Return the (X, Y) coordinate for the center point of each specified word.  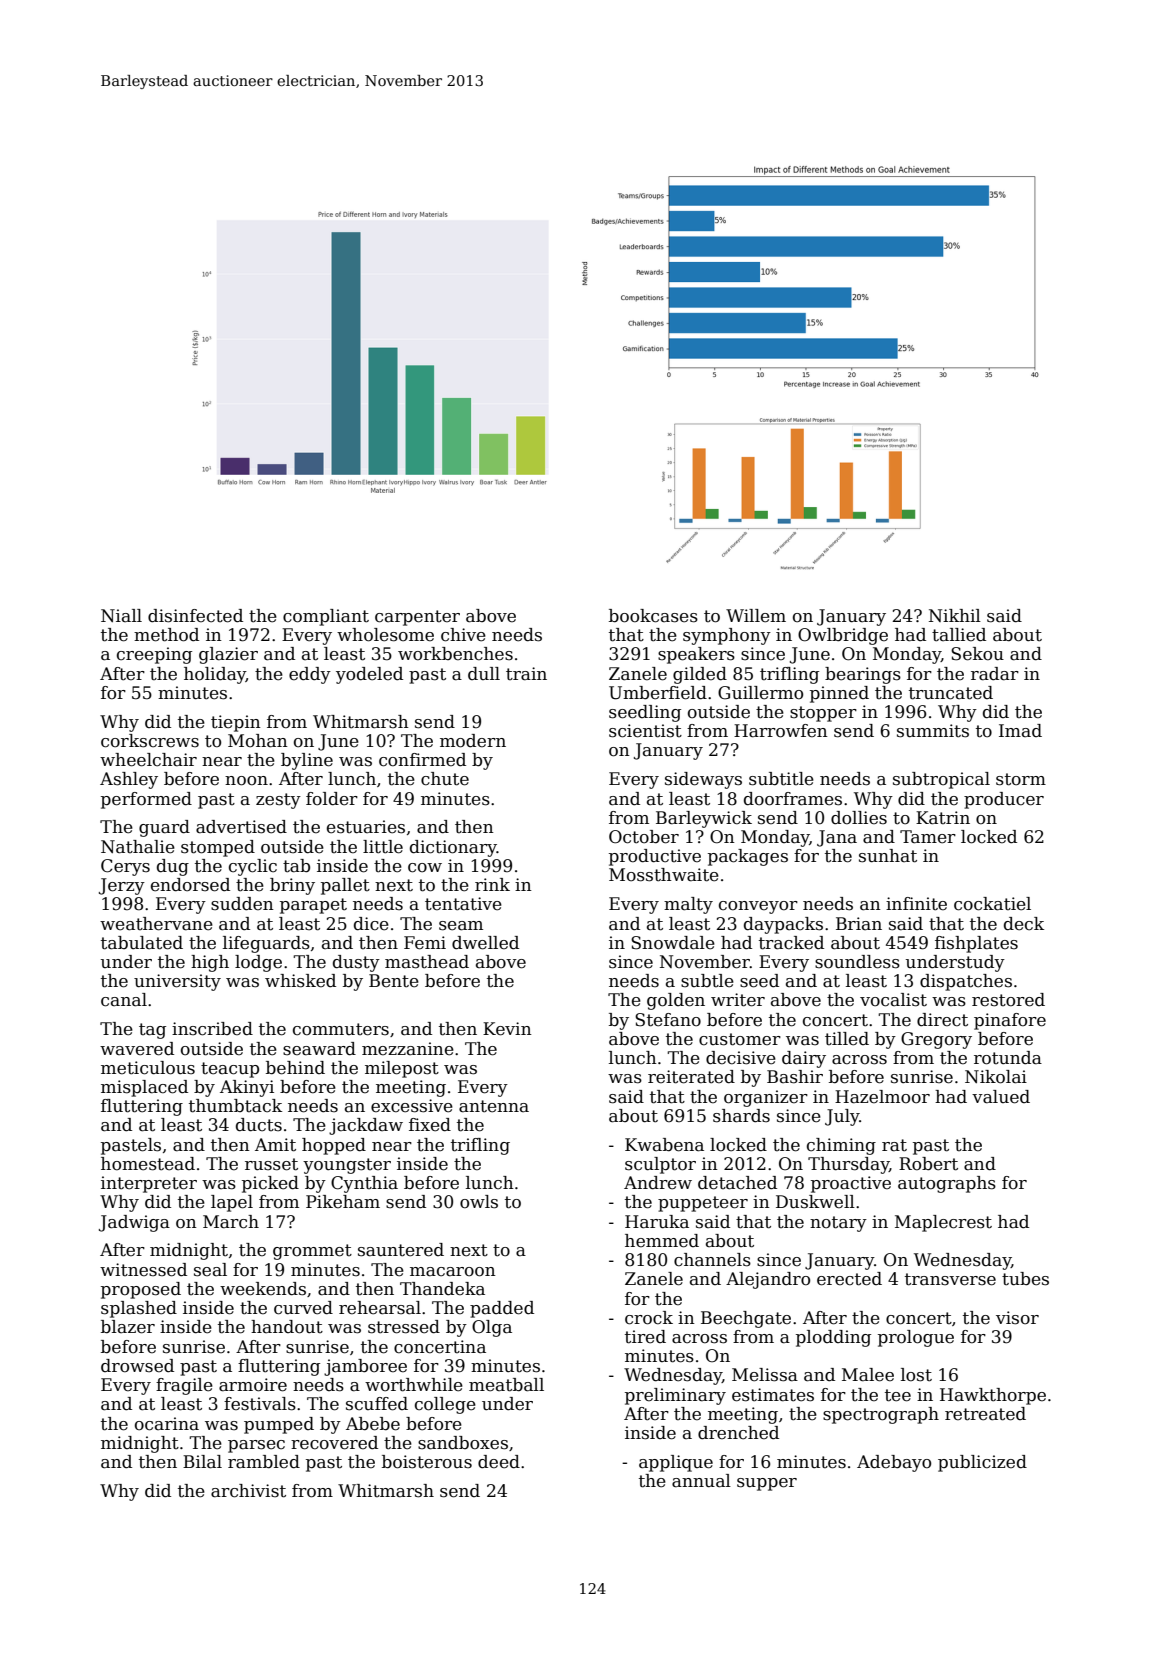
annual (701, 1481)
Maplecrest (943, 1223)
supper (767, 1484)
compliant (326, 617)
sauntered (401, 1250)
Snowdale (673, 943)
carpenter (417, 618)
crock (649, 1318)
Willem (756, 616)
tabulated (142, 943)
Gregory (936, 1040)
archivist (248, 1491)
